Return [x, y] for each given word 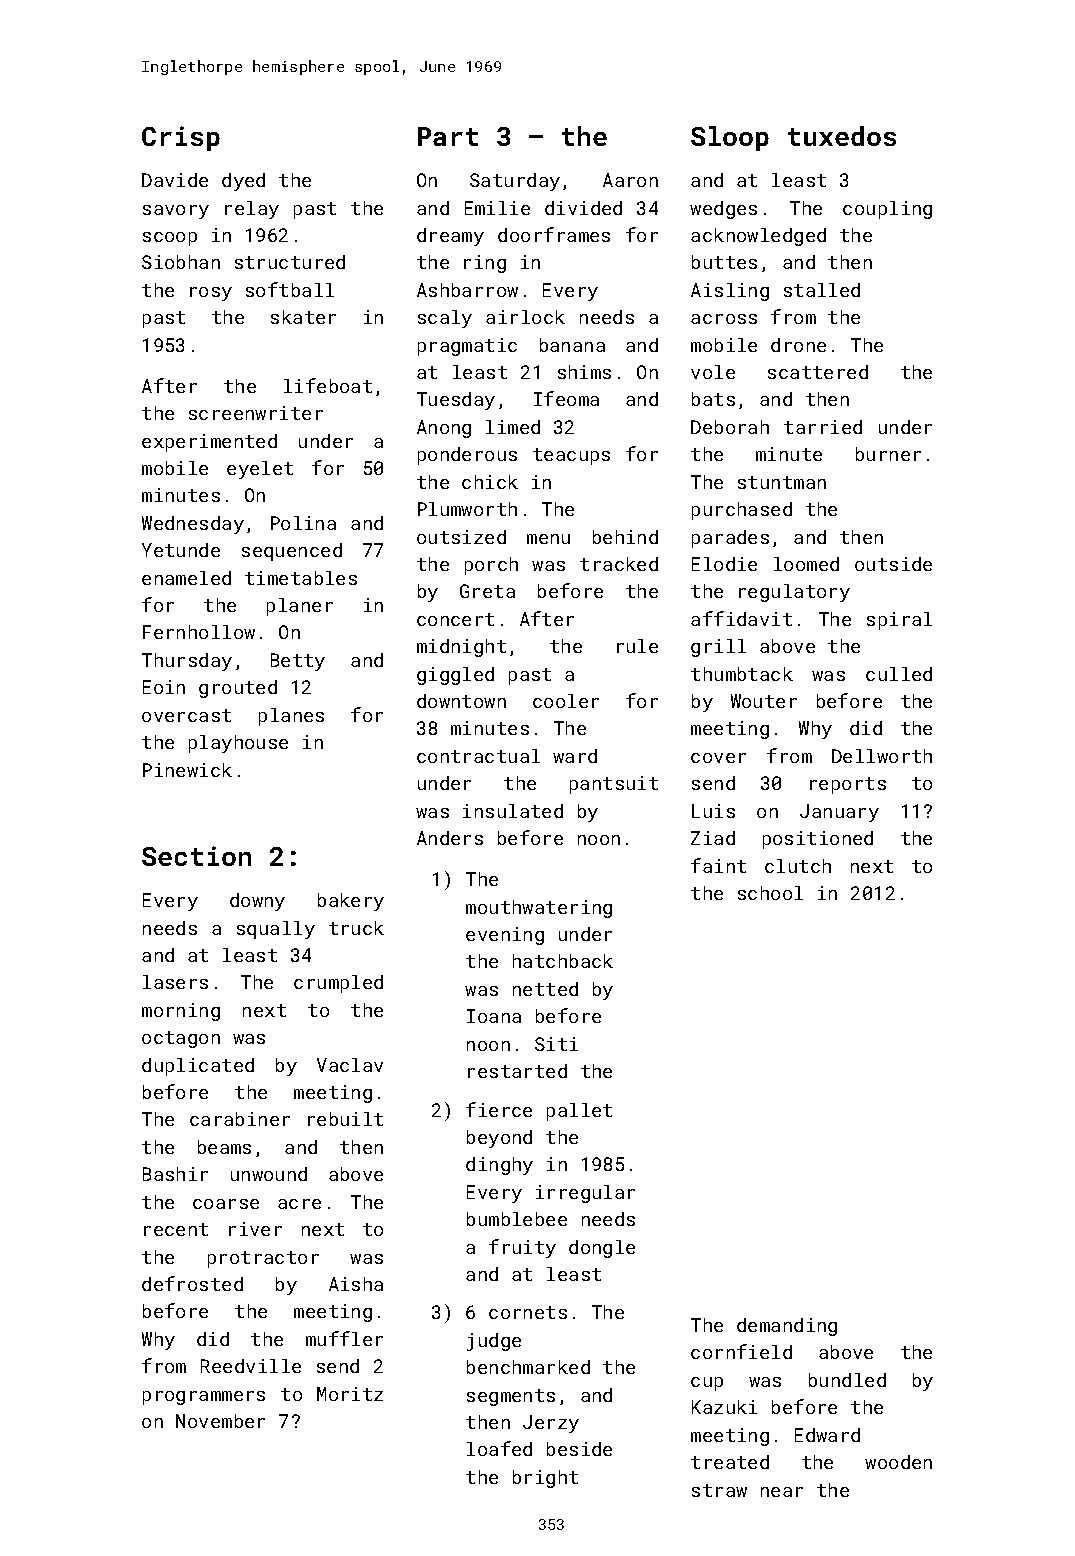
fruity [522, 1248]
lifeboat [328, 385]
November [220, 1421]
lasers [175, 982]
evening [505, 936]
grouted [238, 689]
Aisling [730, 292]
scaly [445, 319]
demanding [787, 1327]
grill [718, 648]
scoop [170, 239]
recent [176, 1229]
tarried [823, 427]
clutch [798, 866]
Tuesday [456, 401]
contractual [478, 756]
